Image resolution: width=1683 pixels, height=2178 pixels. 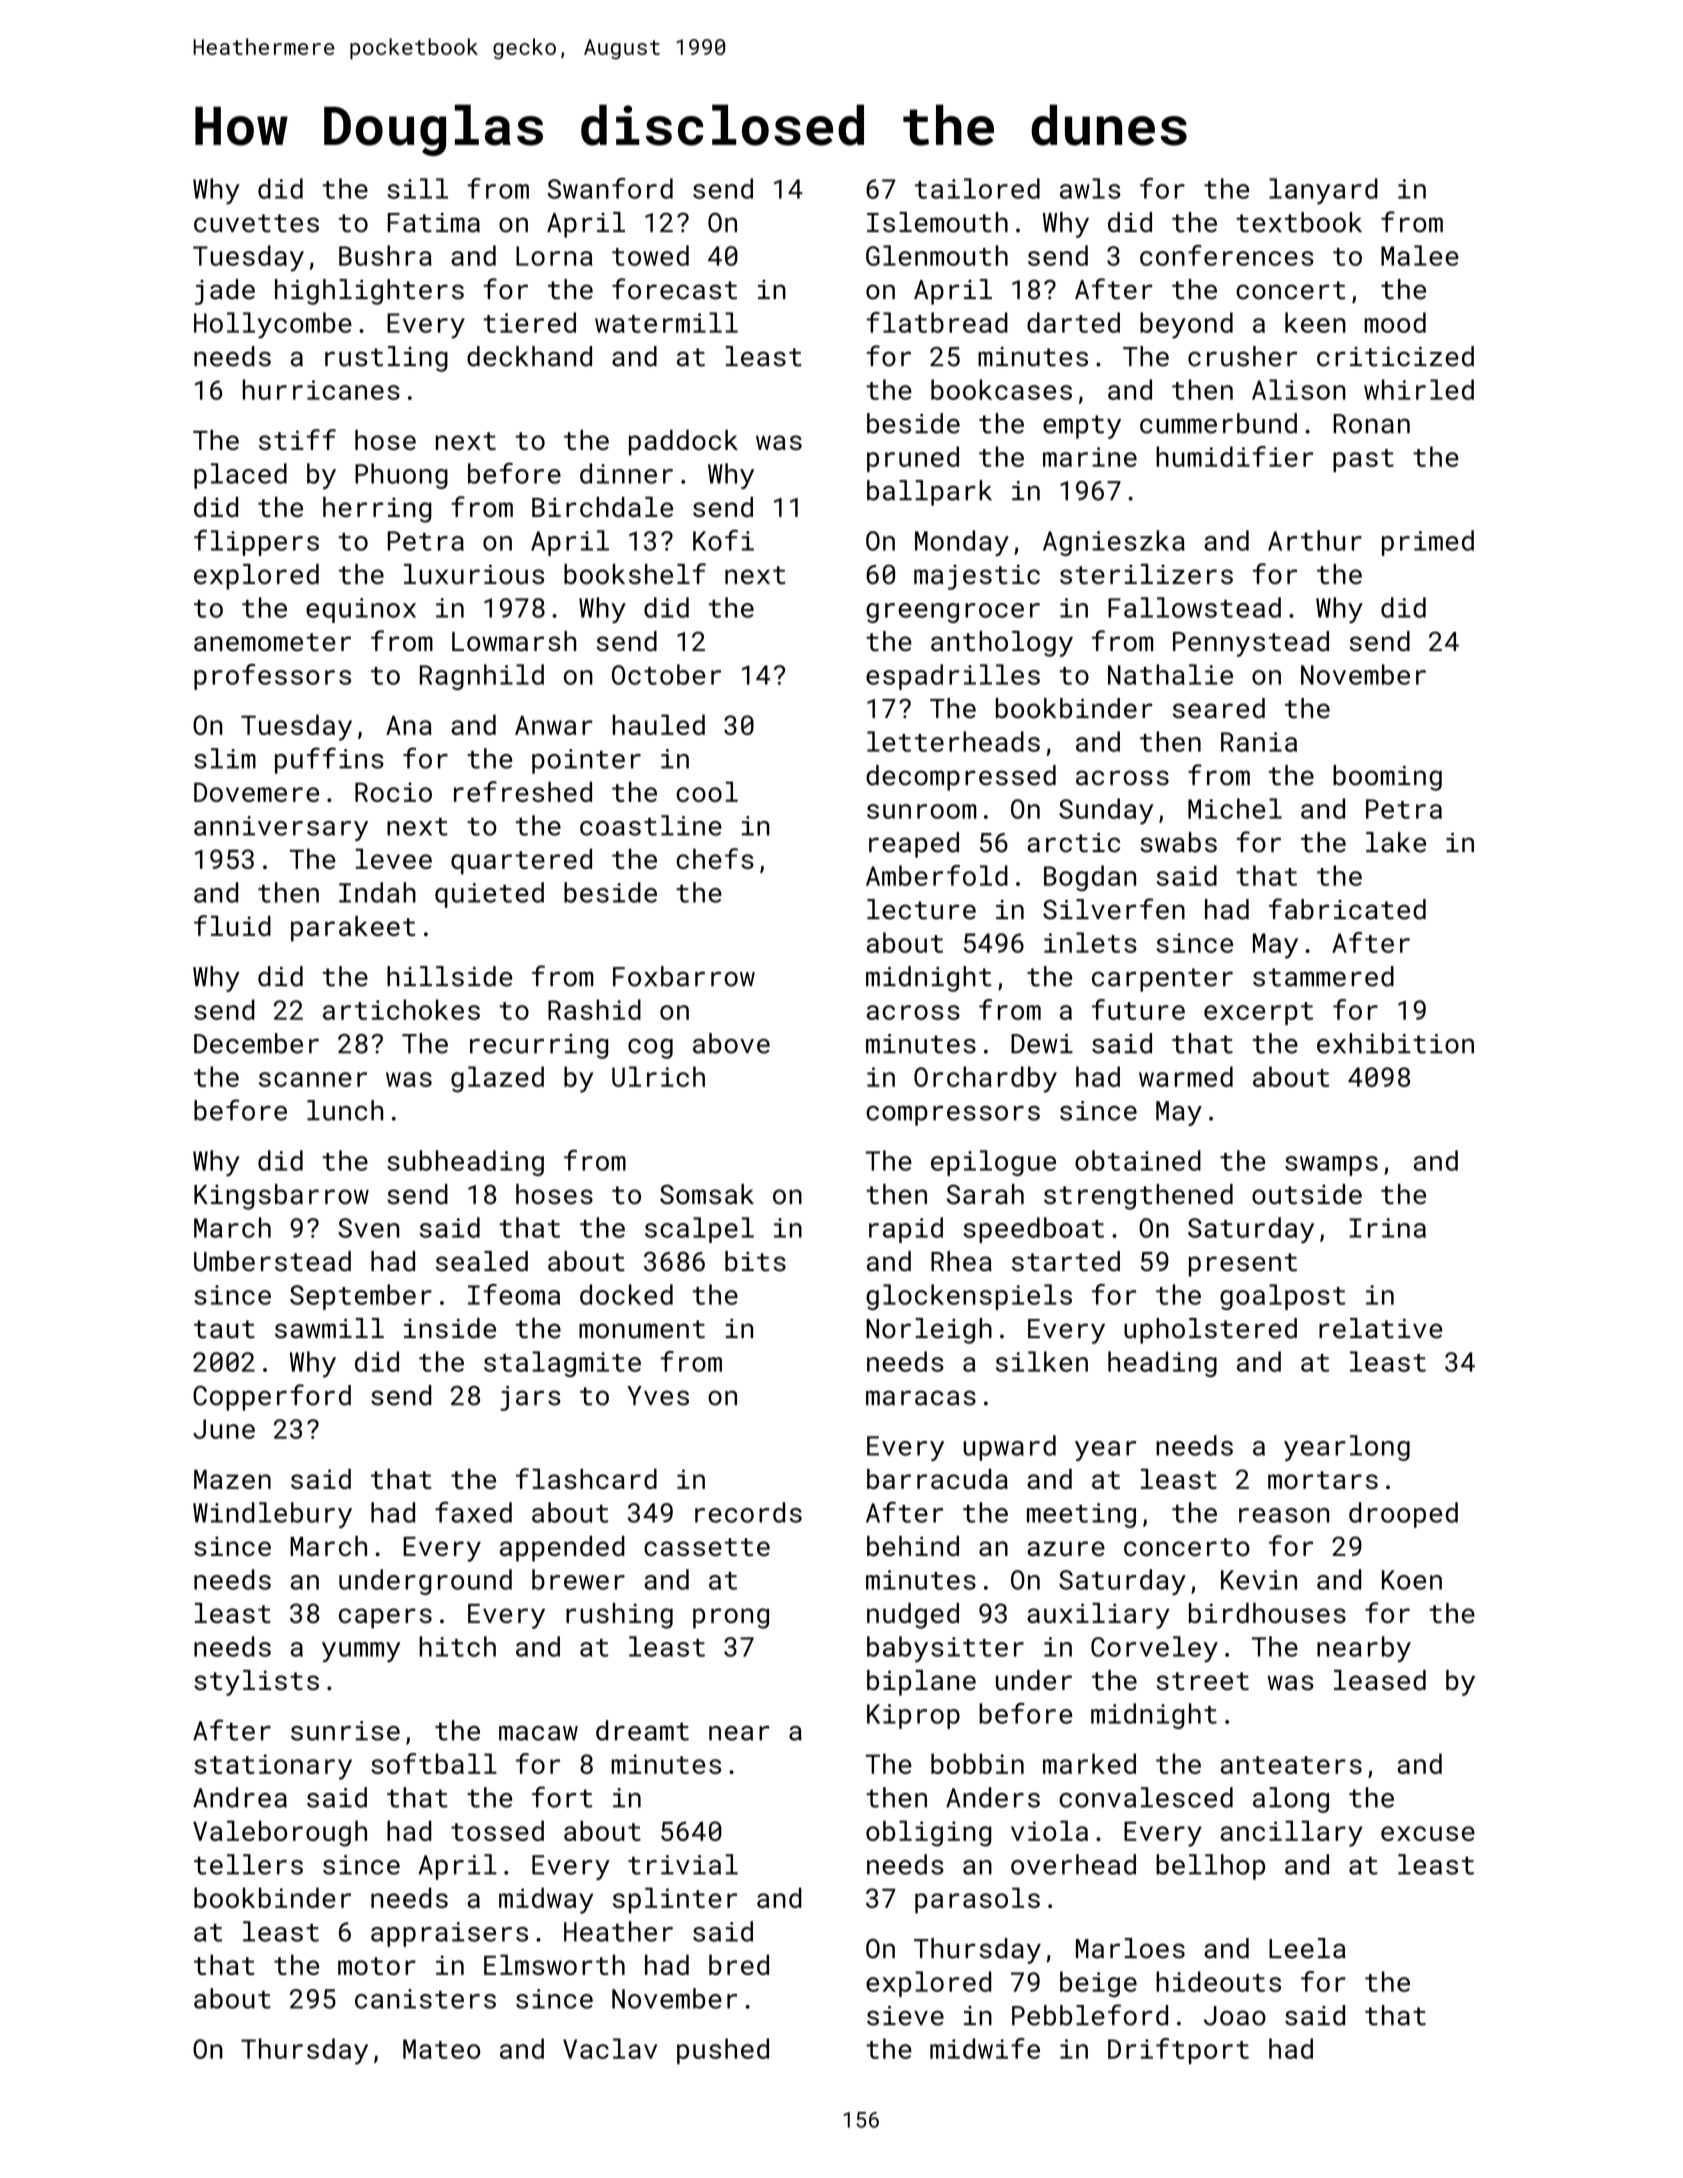 I want to click on Michel, so click(x=1235, y=808).
